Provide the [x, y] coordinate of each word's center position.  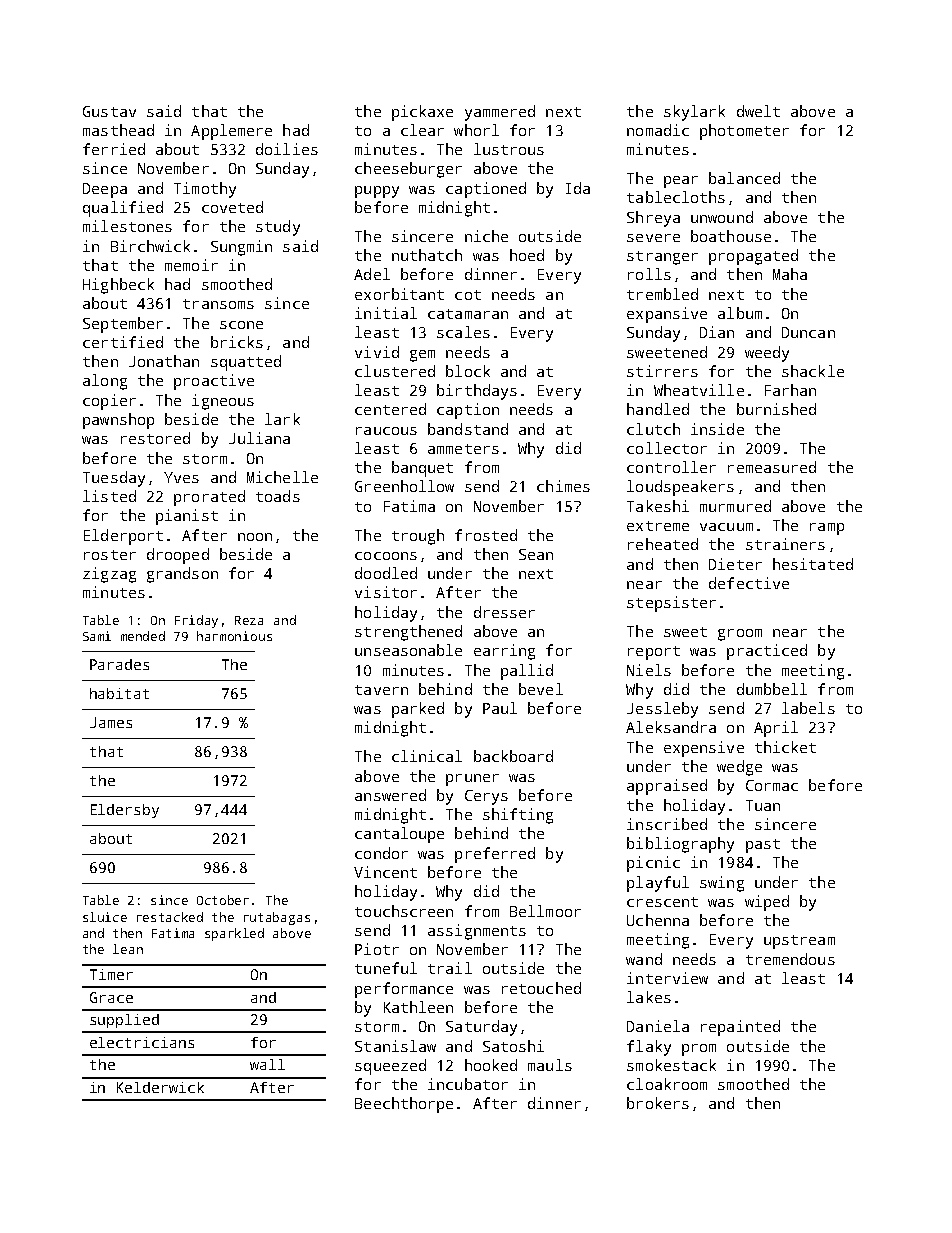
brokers [658, 1103]
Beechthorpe [404, 1105]
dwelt [758, 111]
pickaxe [422, 113]
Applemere [231, 132]
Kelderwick [160, 1087]
